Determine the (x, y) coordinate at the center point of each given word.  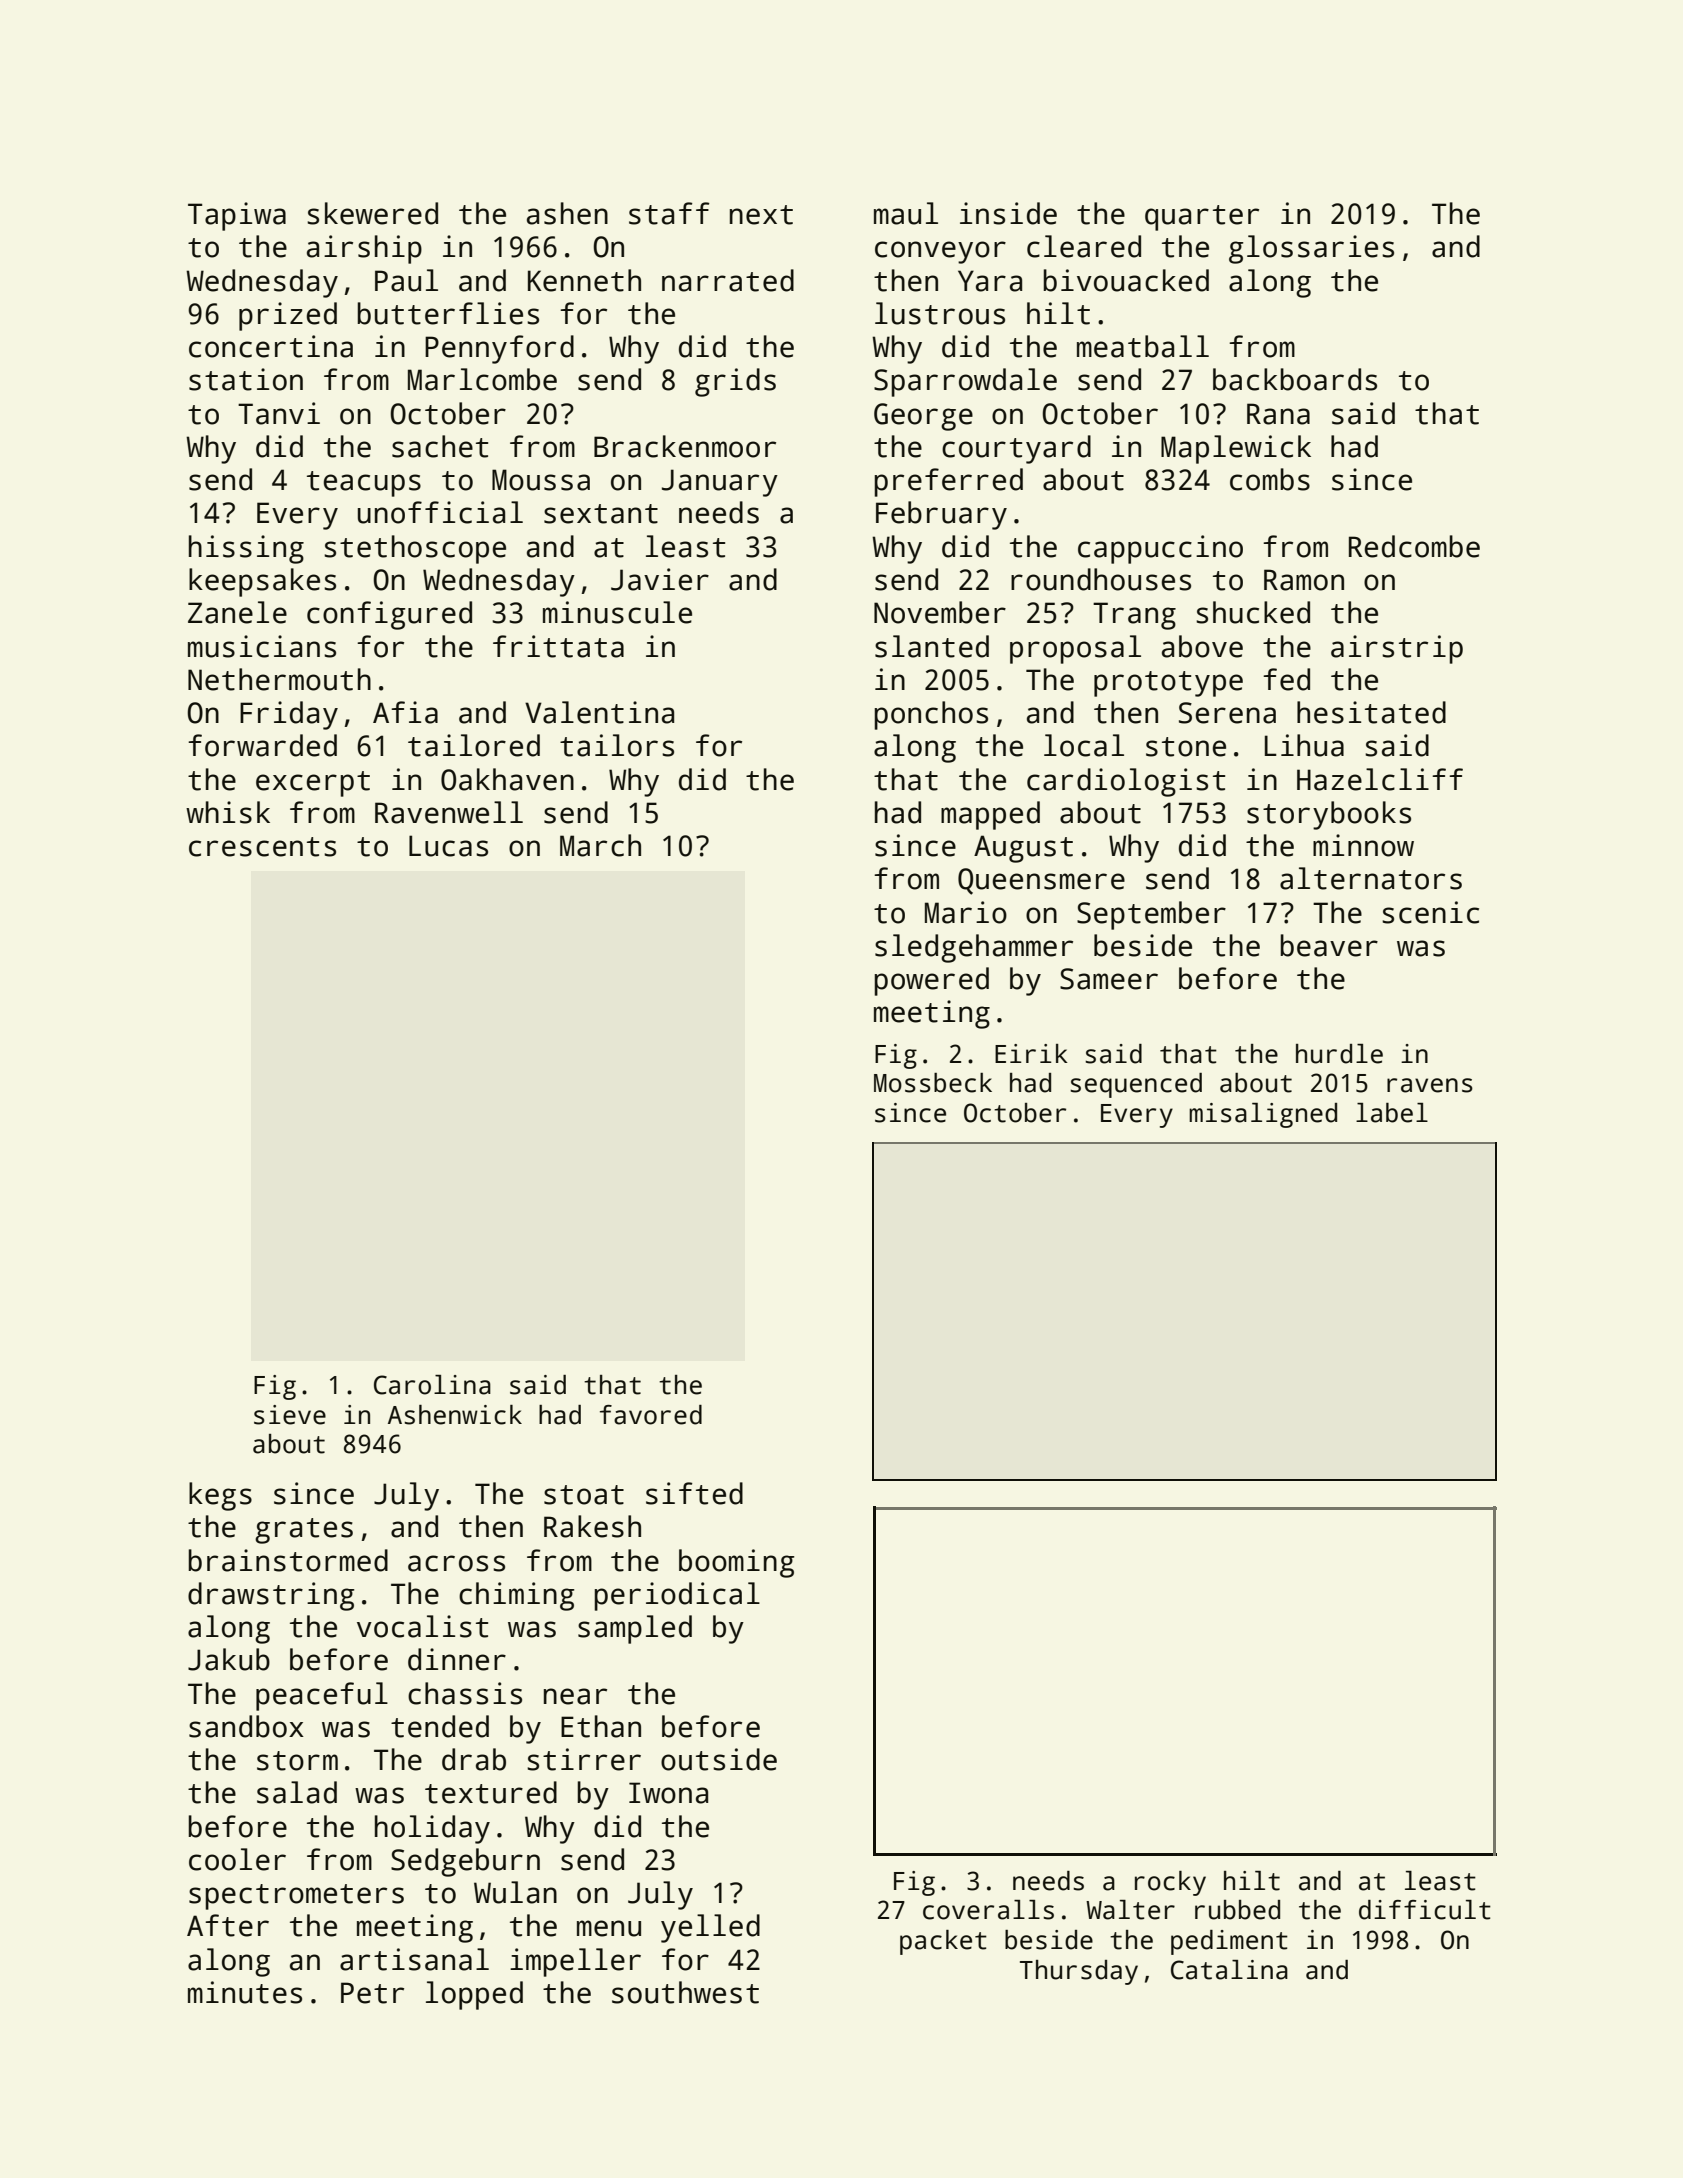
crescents (262, 847)
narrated (728, 280)
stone (1186, 747)
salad (297, 1792)
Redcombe (1414, 546)
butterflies (448, 313)
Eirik (1031, 1053)
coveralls (988, 1910)
